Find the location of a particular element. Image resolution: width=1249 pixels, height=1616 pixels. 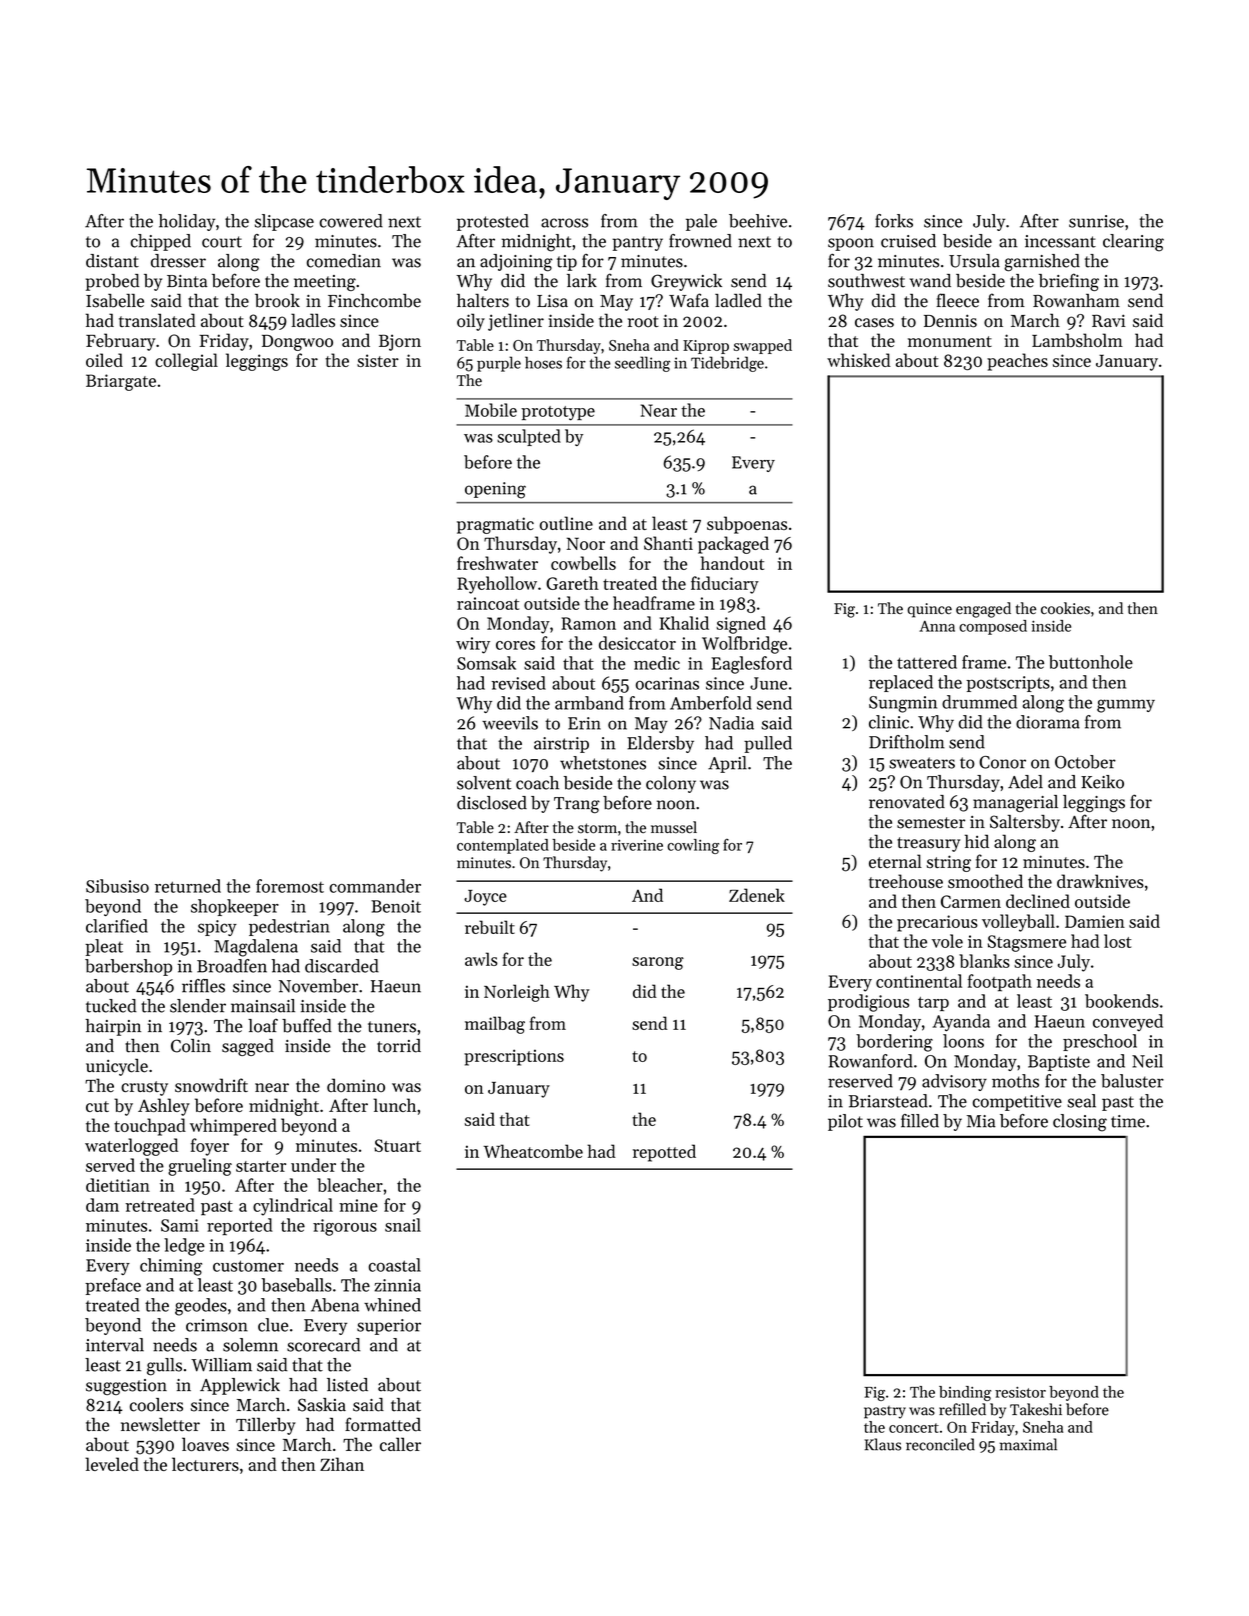

repotted is located at coordinates (664, 1153).
